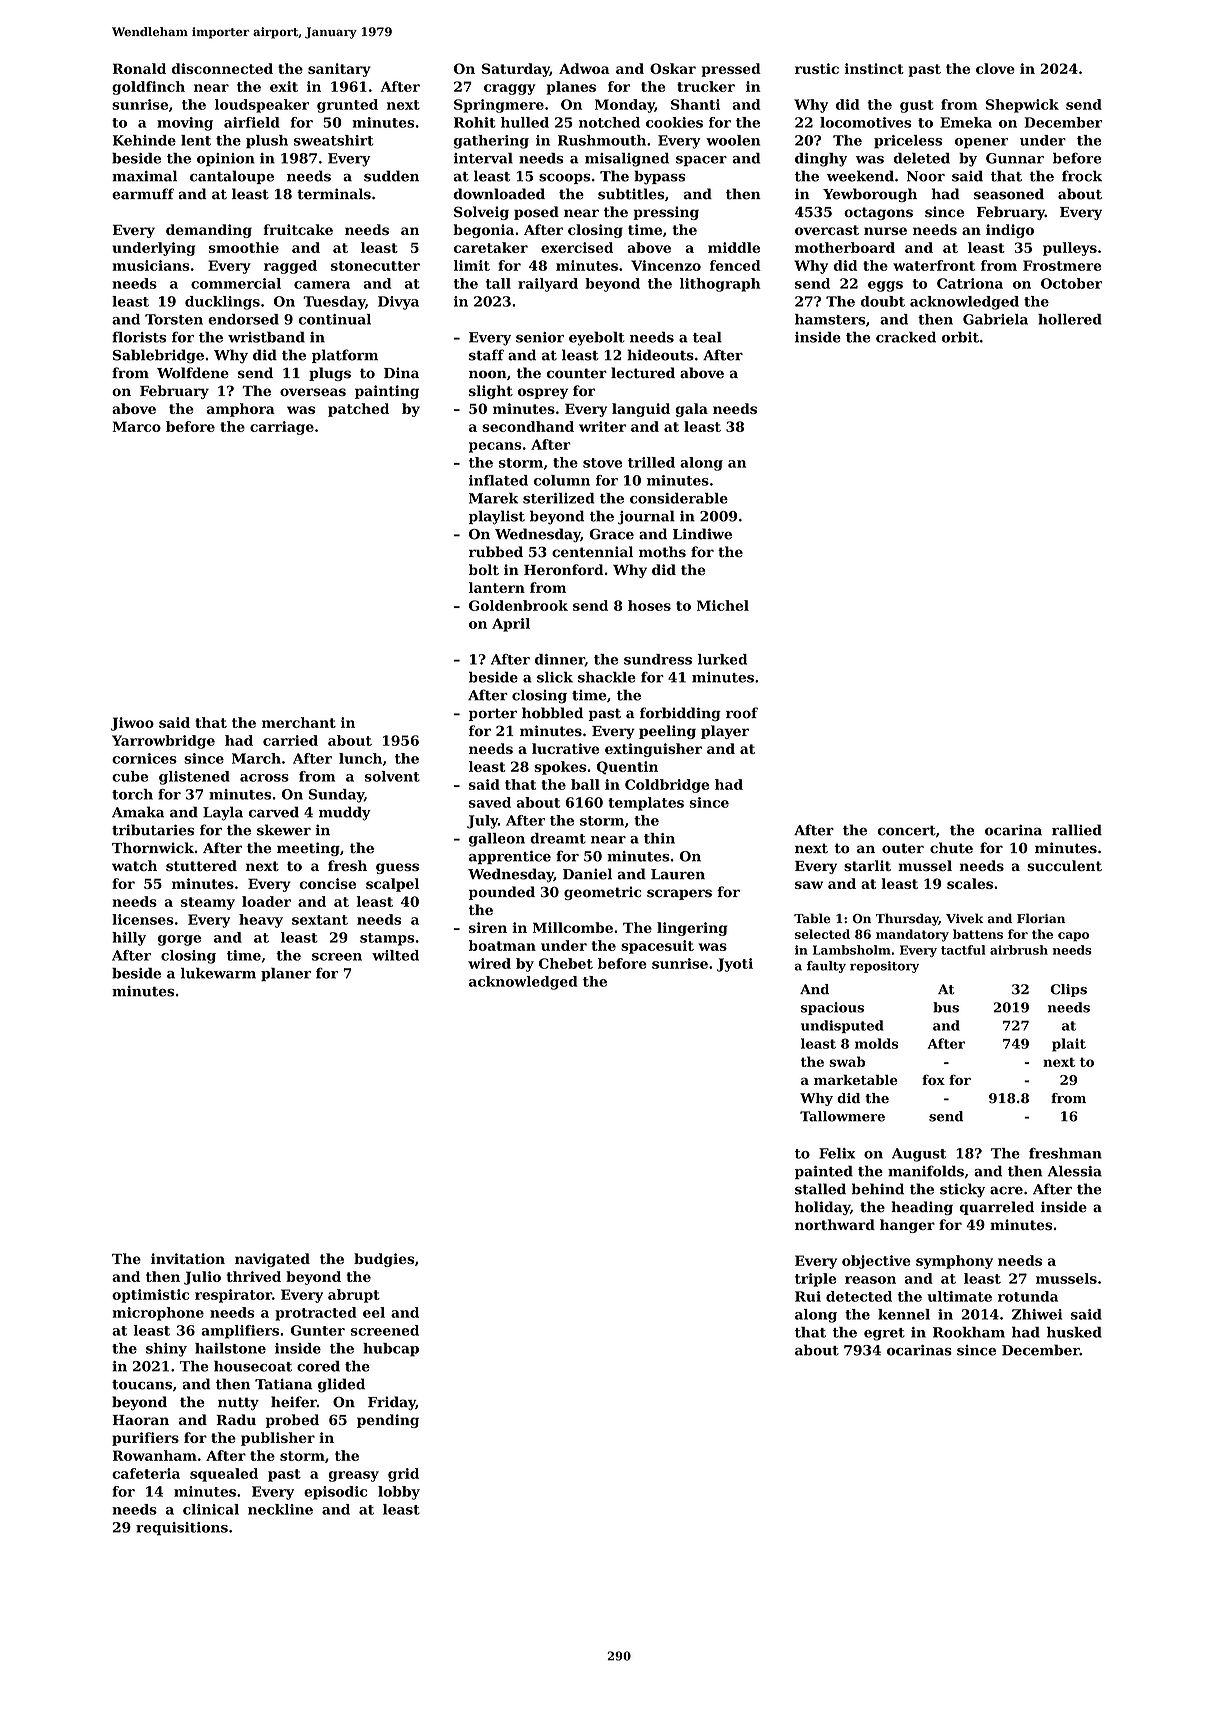 This page has height=1717, width=1214. I want to click on lobby, so click(399, 1493).
